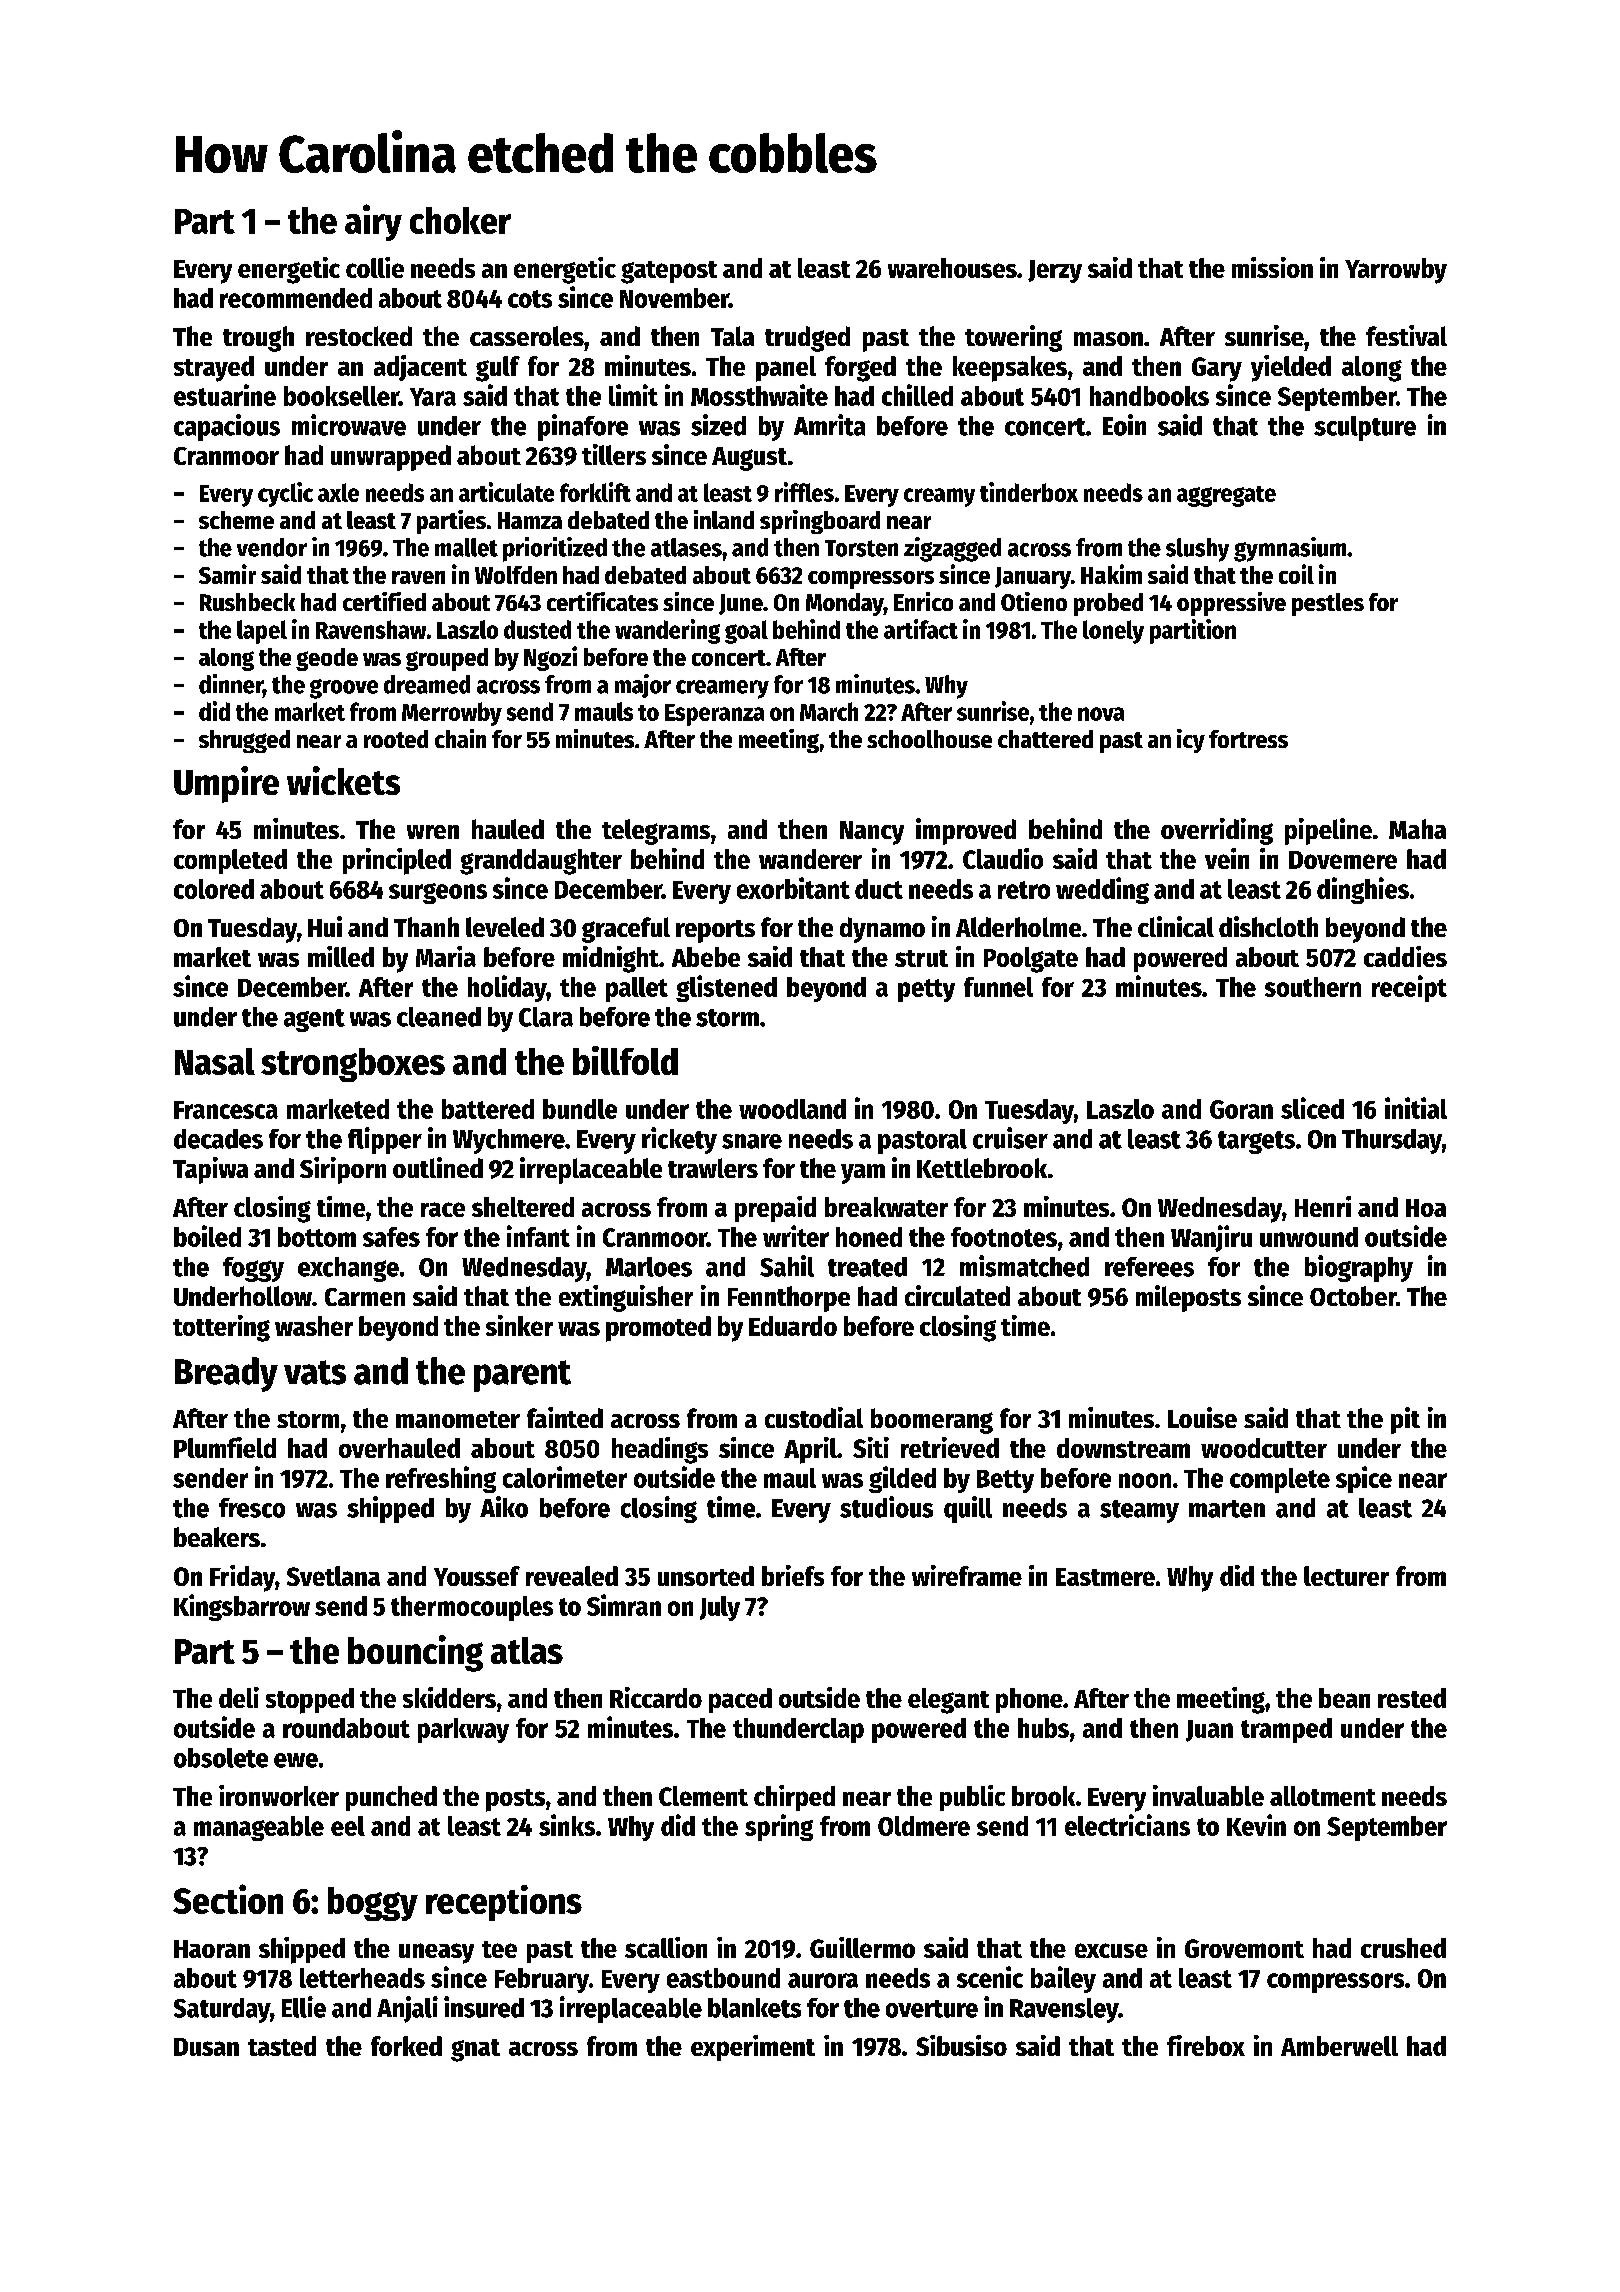 The height and width of the page is (2292, 1620). I want to click on recommended, so click(296, 298).
